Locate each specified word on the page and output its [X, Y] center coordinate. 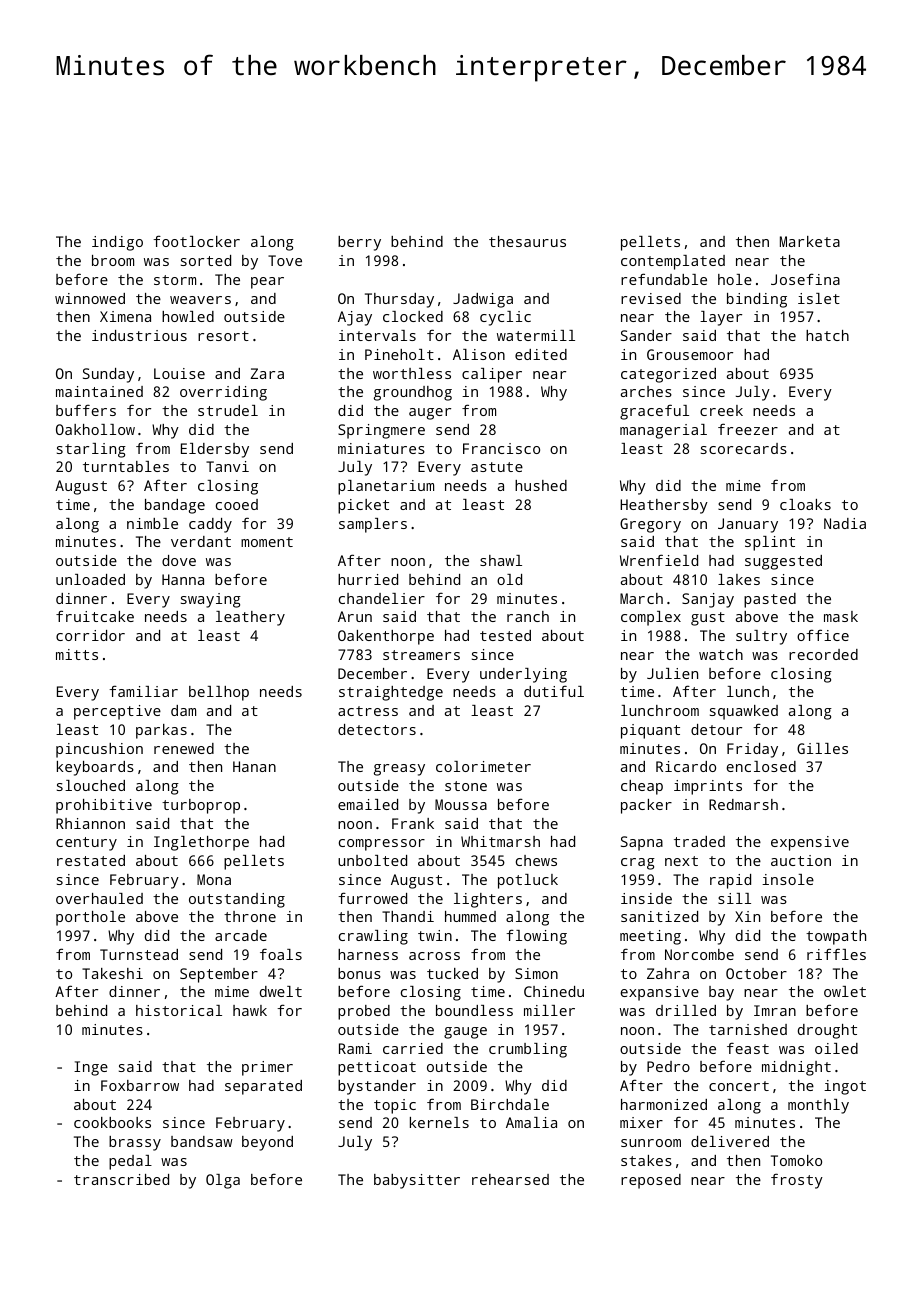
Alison [479, 354]
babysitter [417, 1181]
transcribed [121, 1179]
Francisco [501, 448]
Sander [646, 335]
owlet [845, 991]
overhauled [99, 898]
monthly [818, 1106]
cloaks [805, 504]
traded [699, 841]
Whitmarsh [500, 841]
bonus [359, 973]
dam [183, 710]
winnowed [90, 298]
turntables [126, 466]
